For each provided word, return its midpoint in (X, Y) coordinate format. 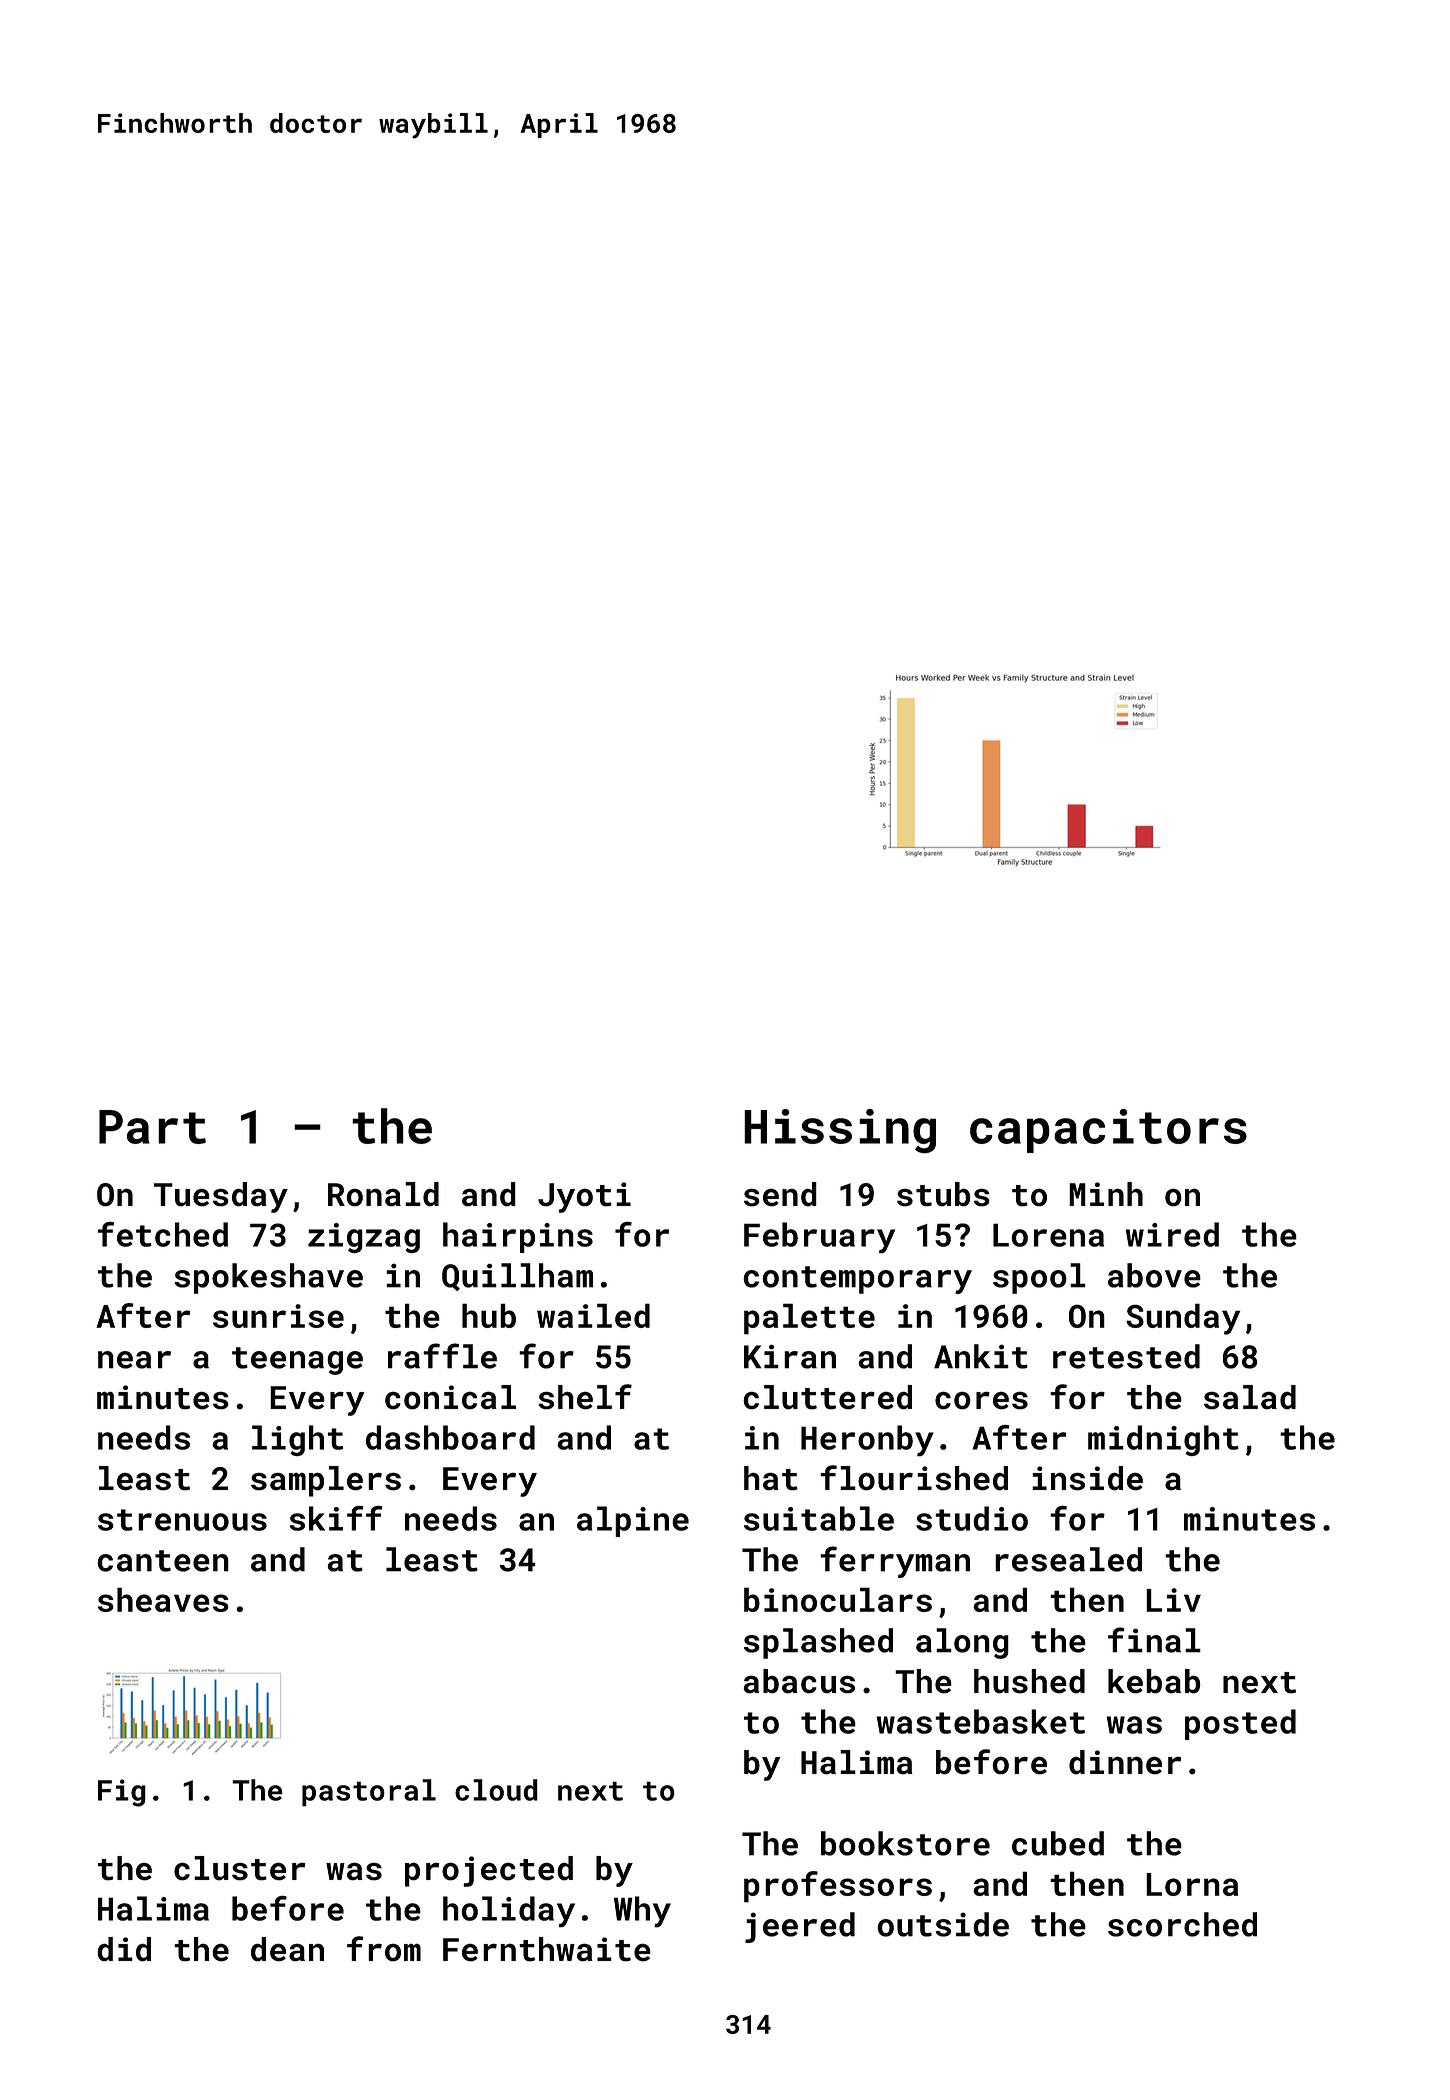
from (384, 1949)
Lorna (1192, 1884)
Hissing (840, 1131)
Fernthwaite (547, 1949)
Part (152, 1127)
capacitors (1108, 1131)
